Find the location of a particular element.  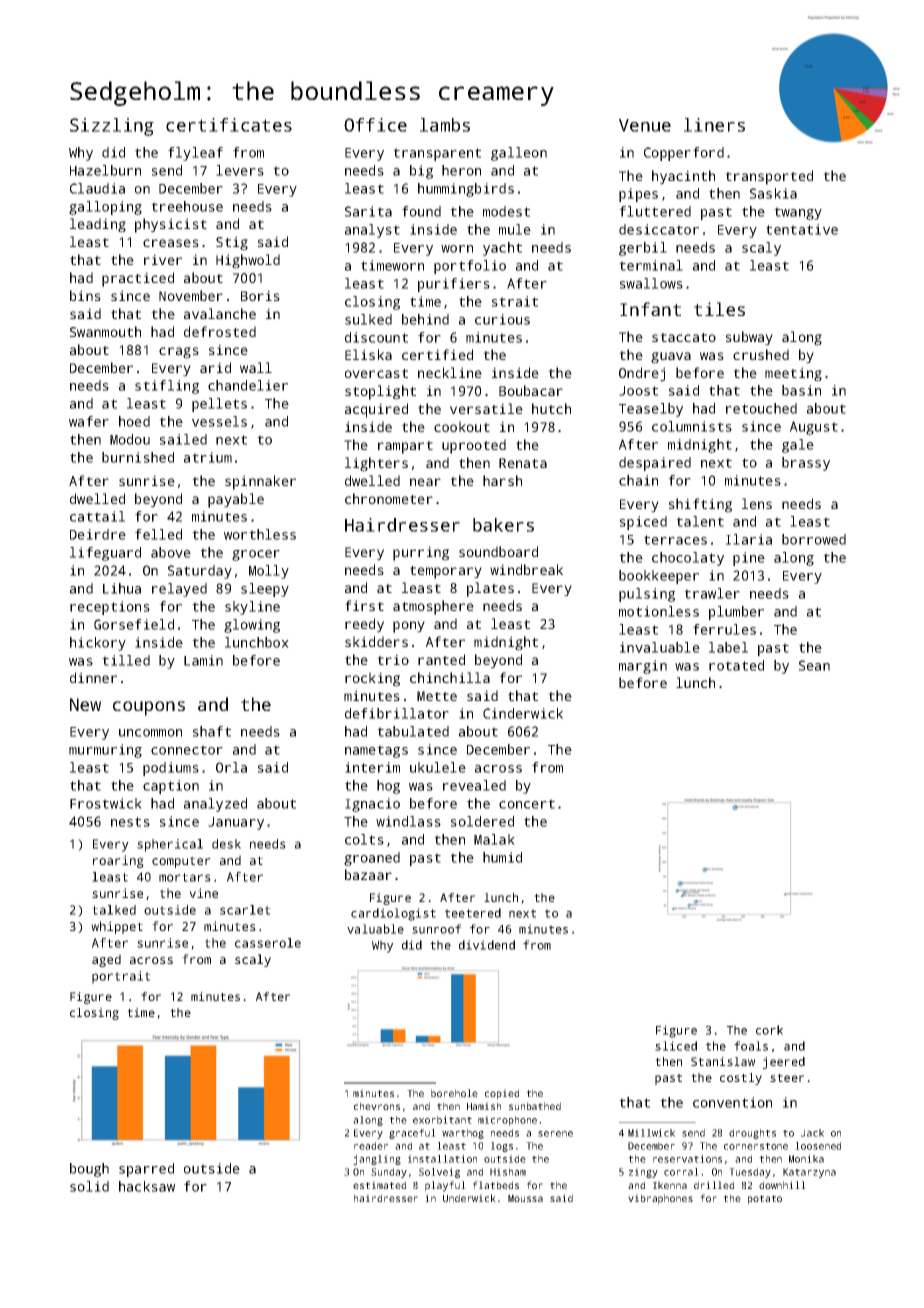

certificates is located at coordinates (229, 125).
